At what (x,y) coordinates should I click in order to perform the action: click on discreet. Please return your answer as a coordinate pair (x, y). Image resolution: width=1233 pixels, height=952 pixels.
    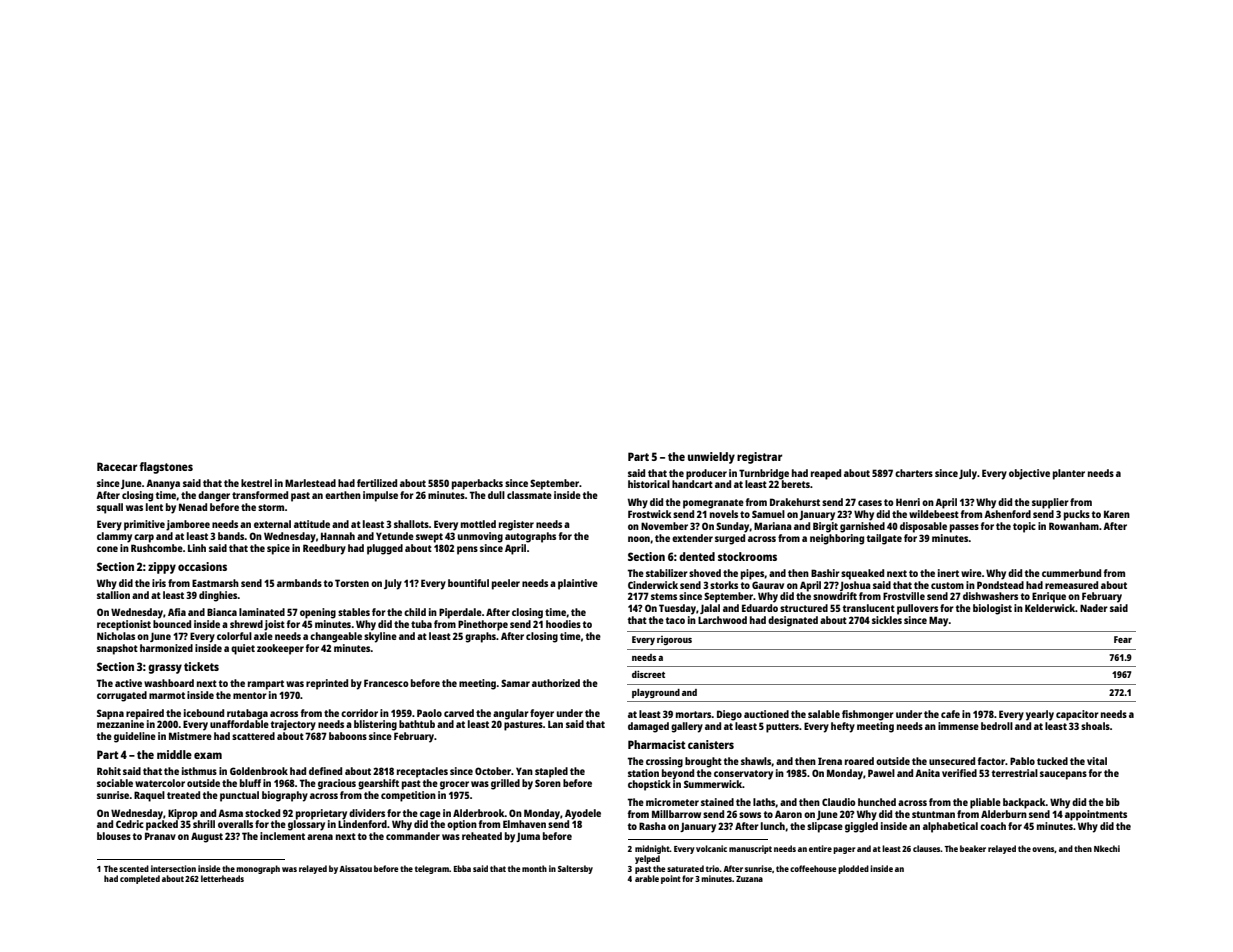
    Looking at the image, I should click on (648, 674).
